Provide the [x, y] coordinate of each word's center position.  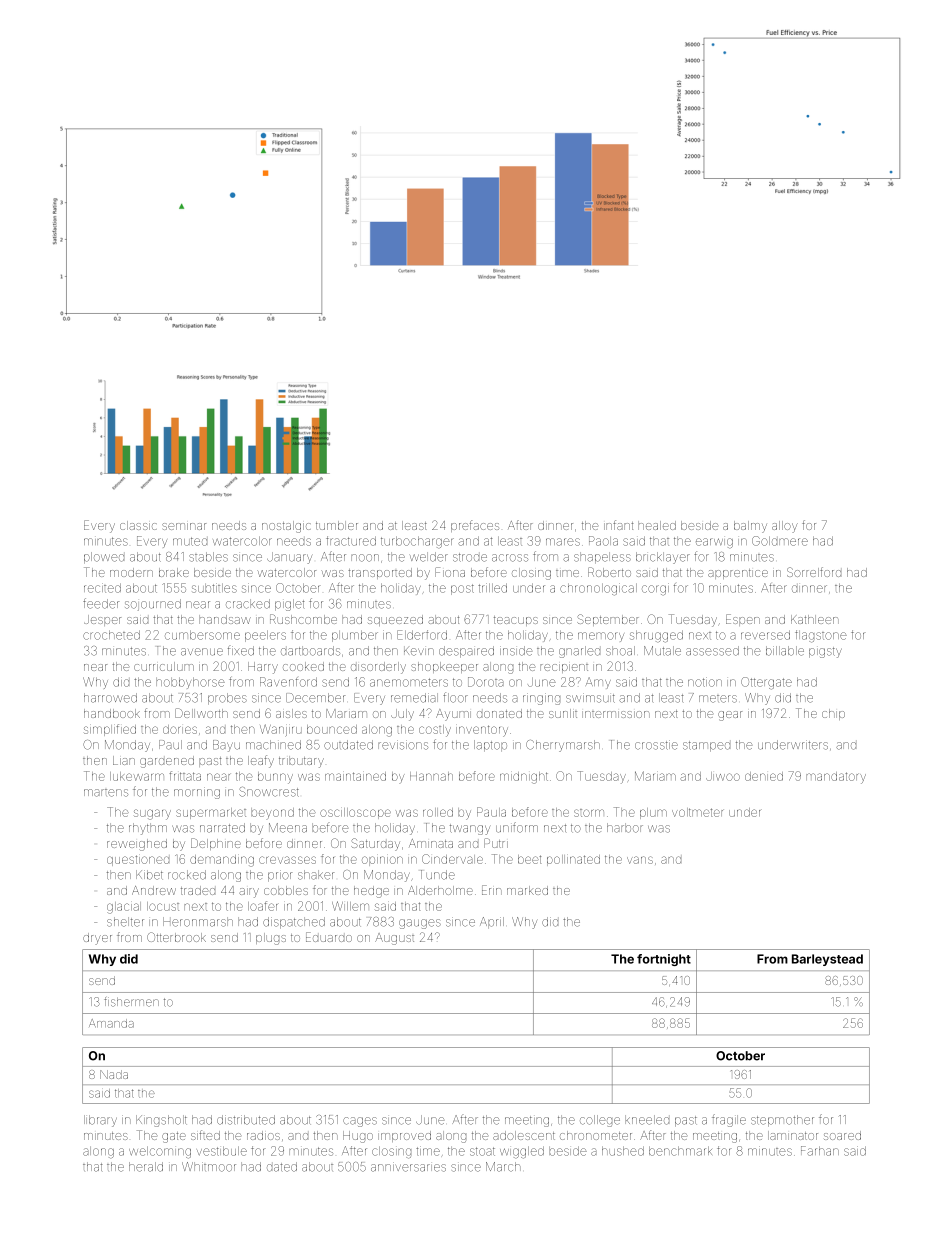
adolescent [524, 1135]
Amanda [111, 1023]
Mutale [662, 651]
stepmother [782, 1121]
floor [455, 697]
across [510, 558]
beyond [272, 813]
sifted [205, 1135]
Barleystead [827, 960]
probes [227, 699]
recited [102, 588]
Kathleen [815, 619]
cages [360, 1122]
